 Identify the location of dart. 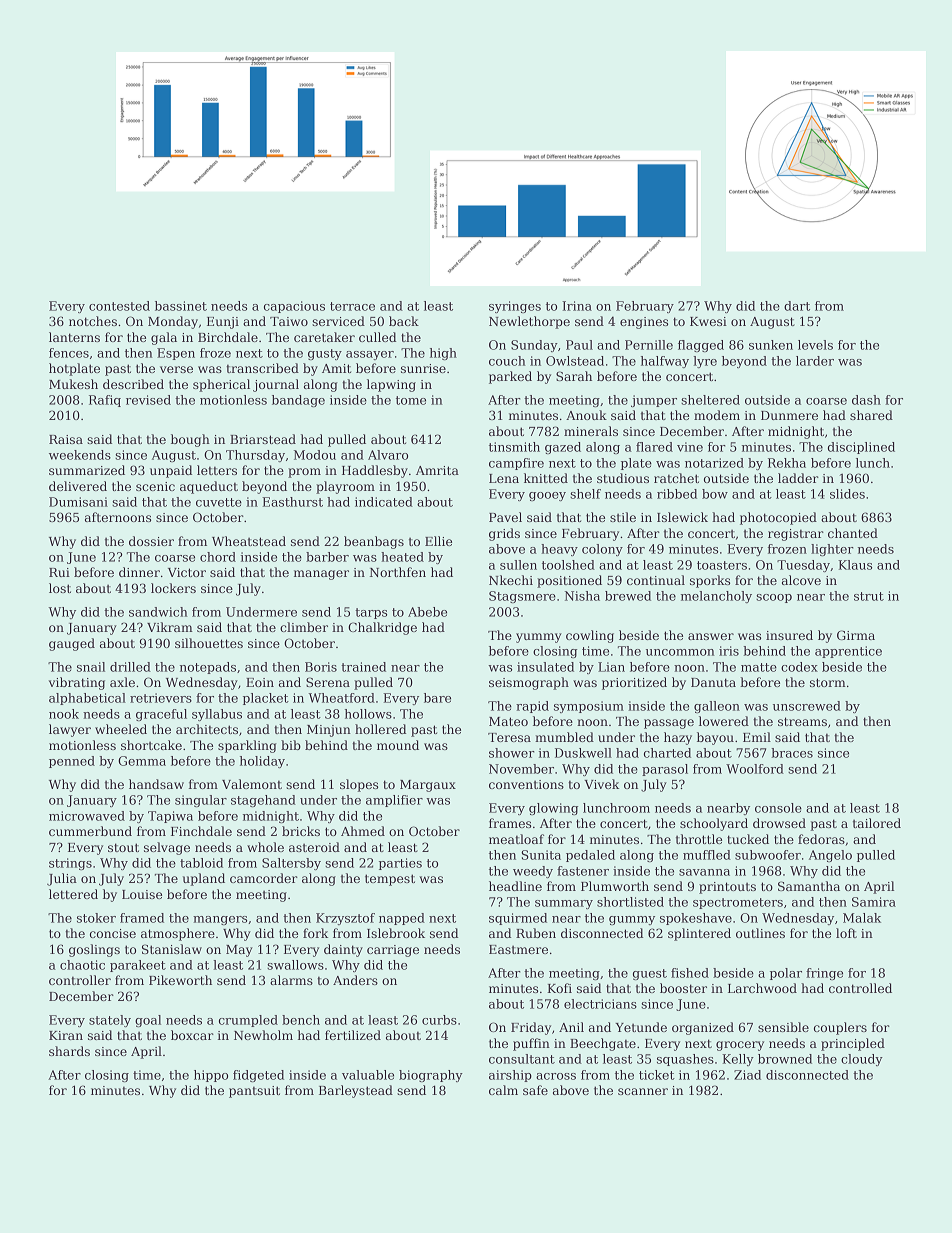
(797, 306).
